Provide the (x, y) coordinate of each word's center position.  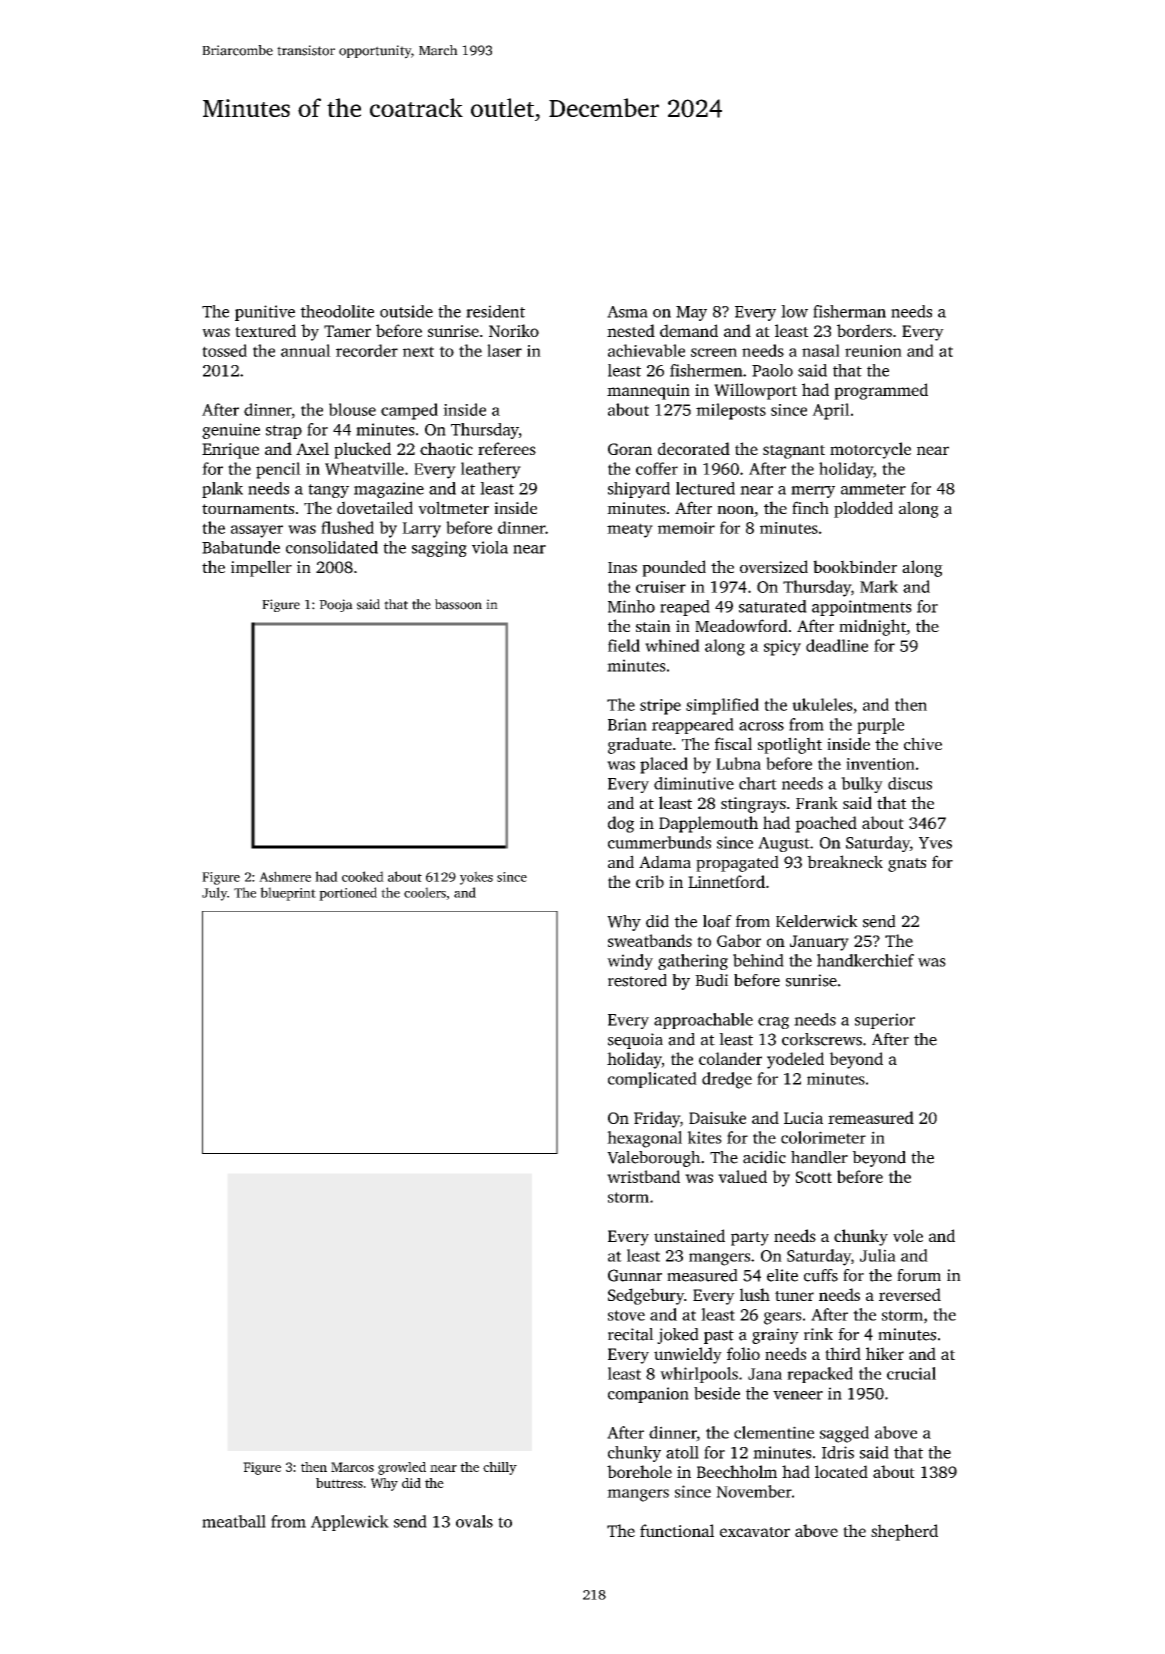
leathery (491, 470)
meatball (234, 1521)
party (750, 1239)
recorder (367, 350)
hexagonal (644, 1139)
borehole (639, 1471)
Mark (879, 586)
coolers (425, 892)
